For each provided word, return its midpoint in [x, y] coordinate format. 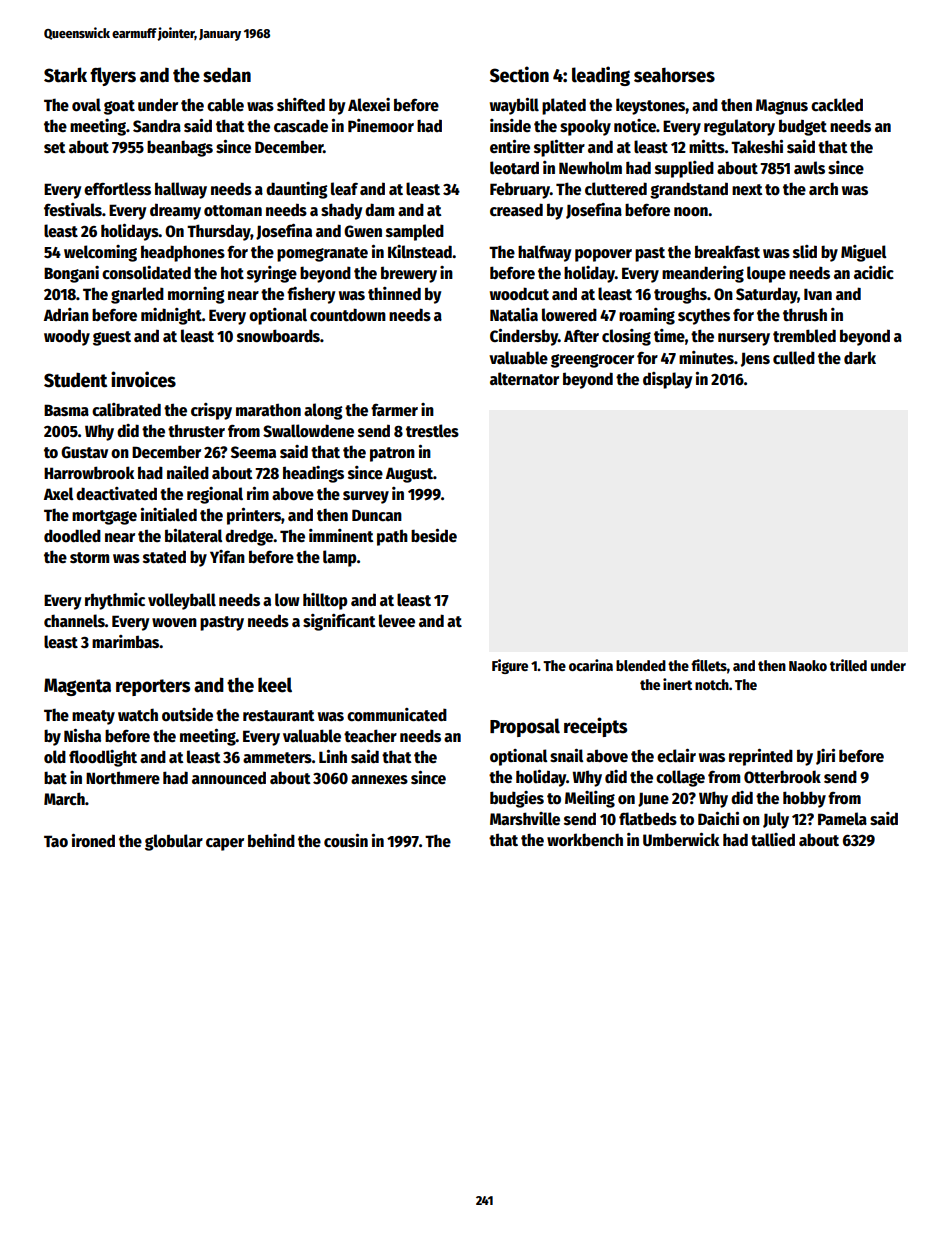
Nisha [82, 735]
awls [809, 168]
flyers [113, 76]
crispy [211, 411]
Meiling [590, 799]
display [667, 380]
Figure [510, 666]
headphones [183, 253]
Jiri [825, 757]
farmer [394, 410]
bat [55, 777]
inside [510, 125]
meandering [703, 274]
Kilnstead [420, 252]
